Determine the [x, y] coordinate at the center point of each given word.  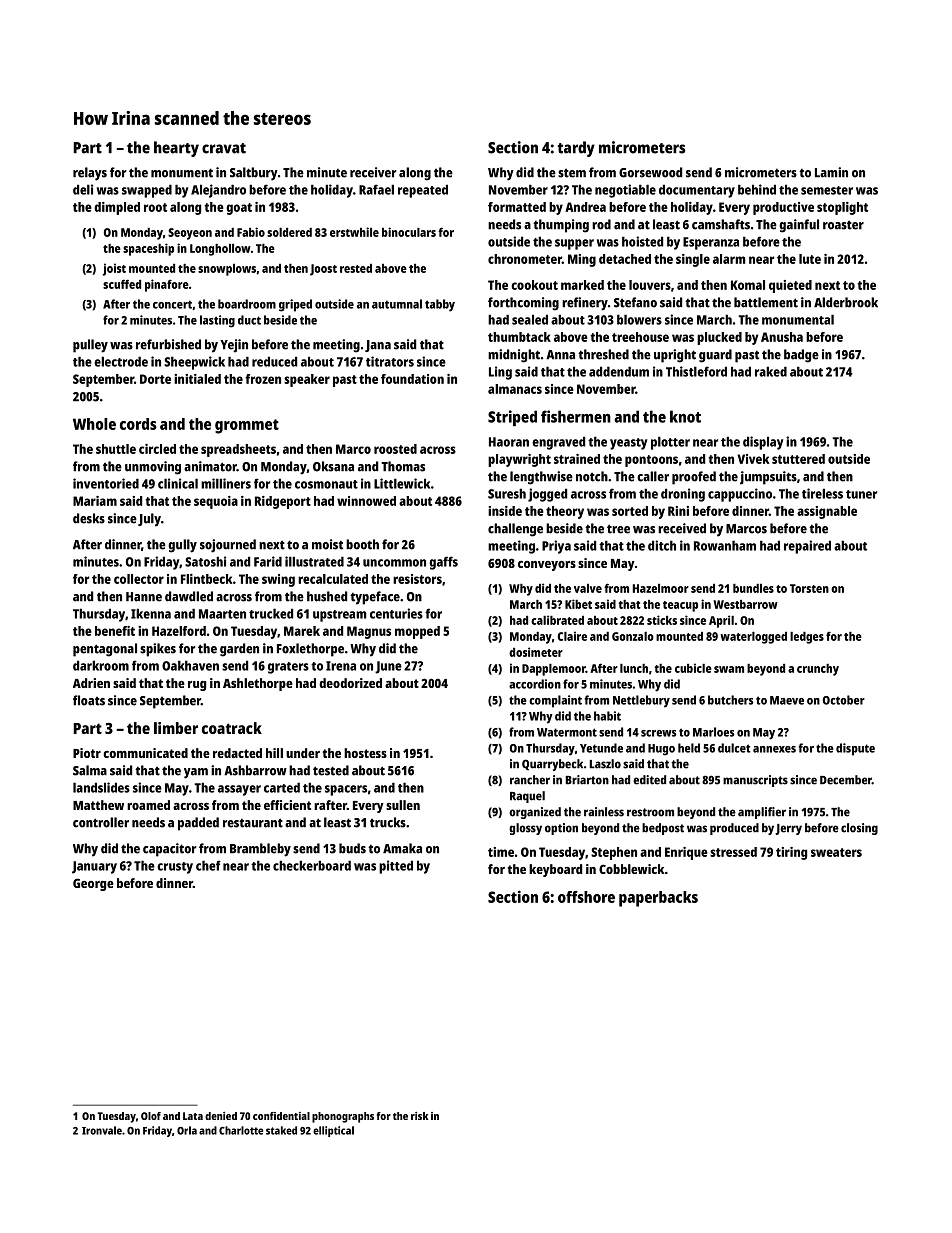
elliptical [333, 1131]
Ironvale [102, 1130]
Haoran [509, 442]
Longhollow [220, 250]
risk [420, 1116]
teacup [680, 606]
